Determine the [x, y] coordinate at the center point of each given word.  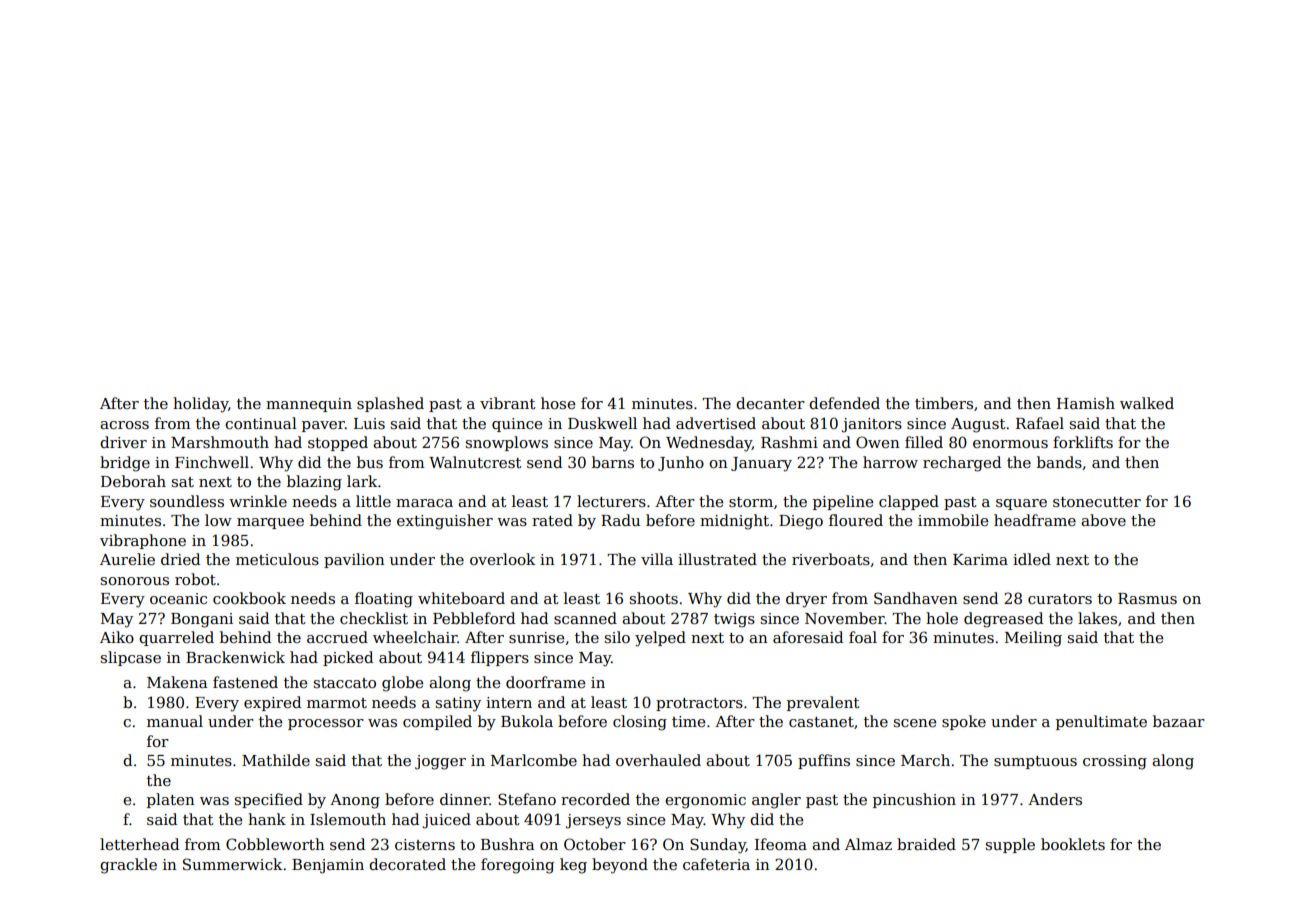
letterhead [139, 844]
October [595, 844]
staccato [345, 683]
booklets [1073, 844]
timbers [944, 403]
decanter [770, 403]
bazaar [1179, 721]
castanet [821, 722]
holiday [200, 405]
